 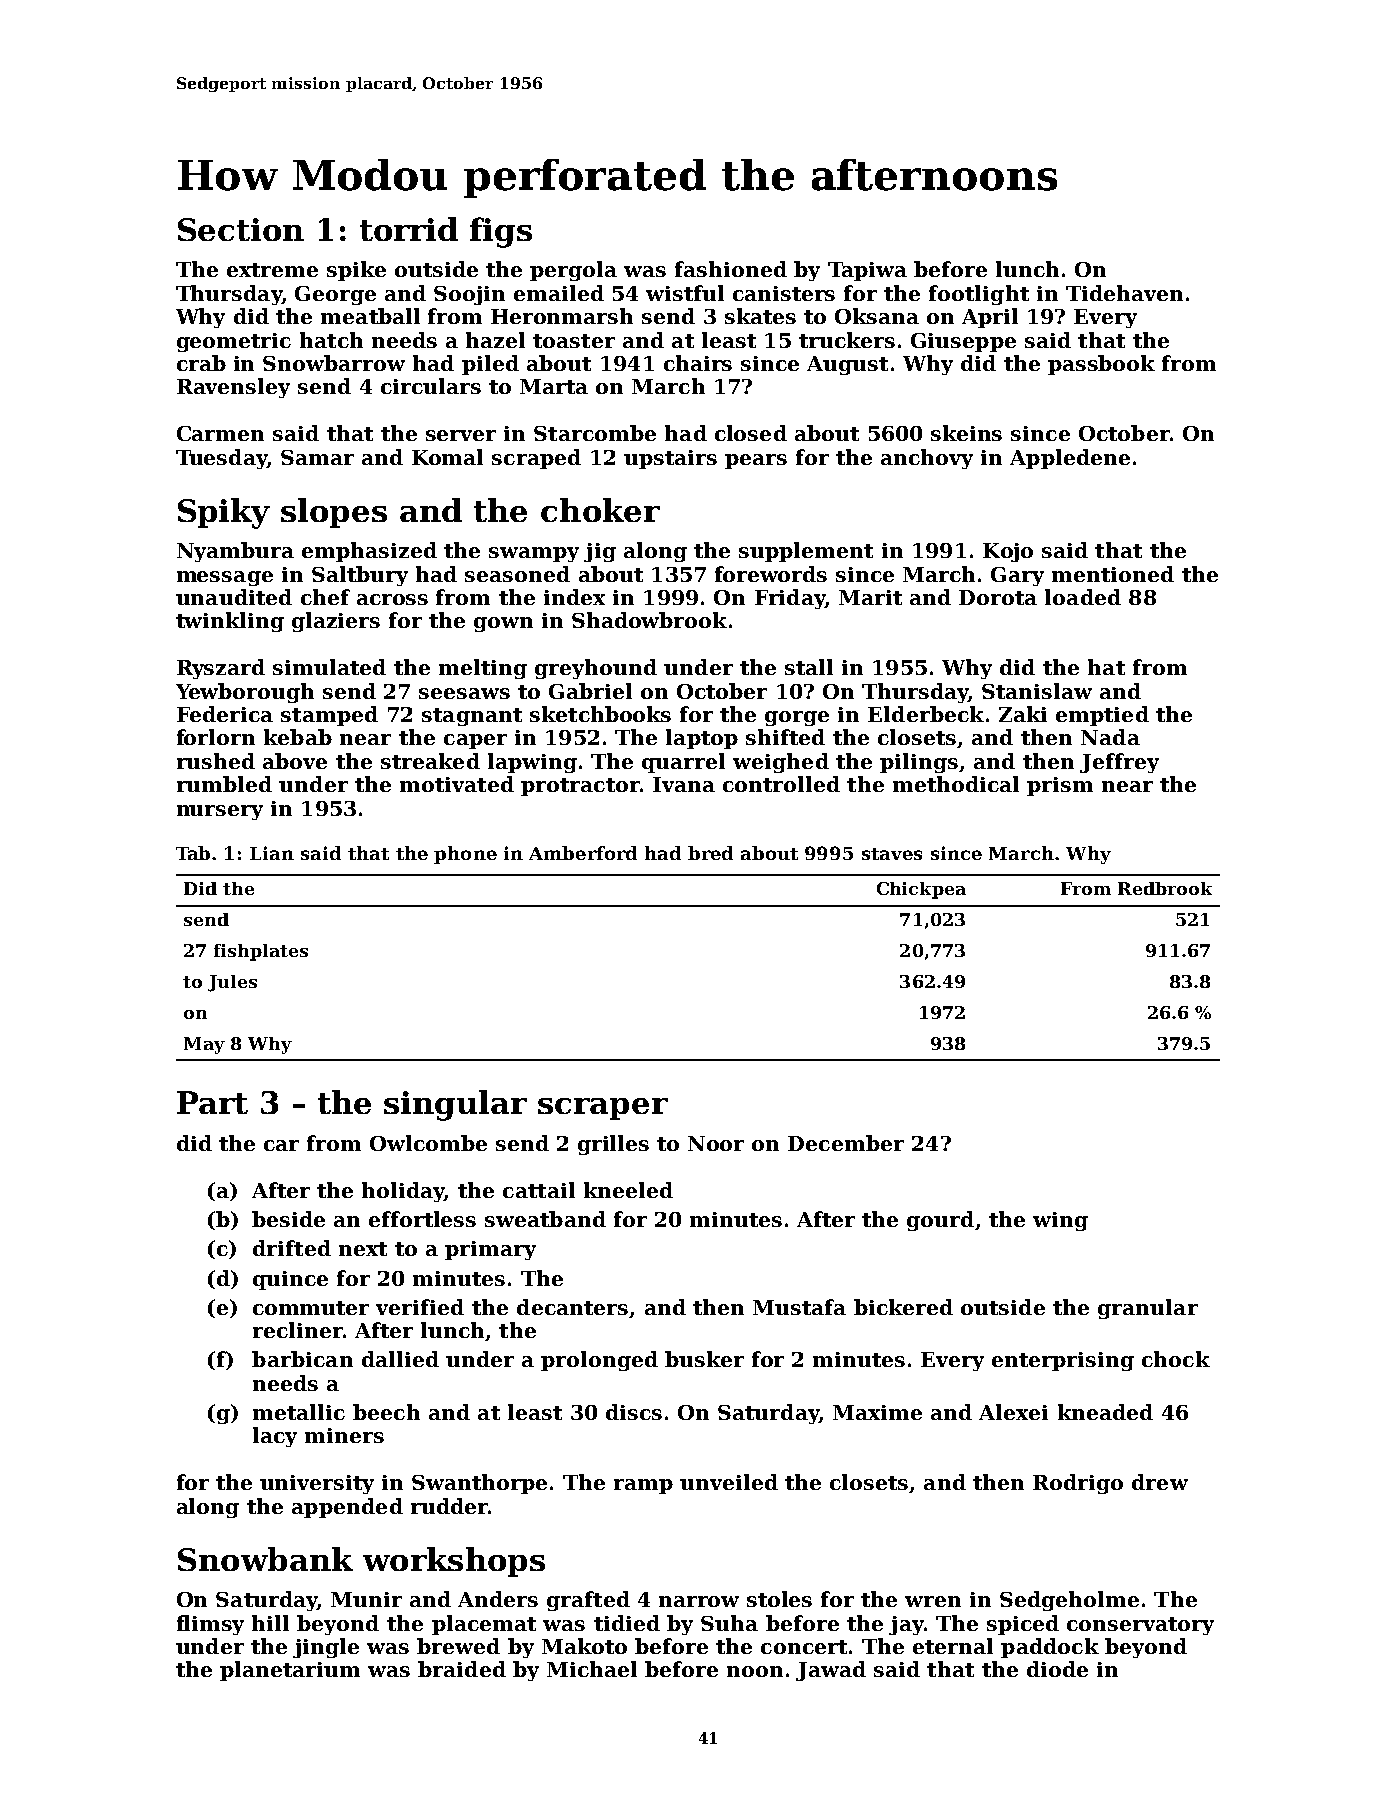 What do you see at coordinates (290, 1671) in the screenshot?
I see `planetarium` at bounding box center [290, 1671].
